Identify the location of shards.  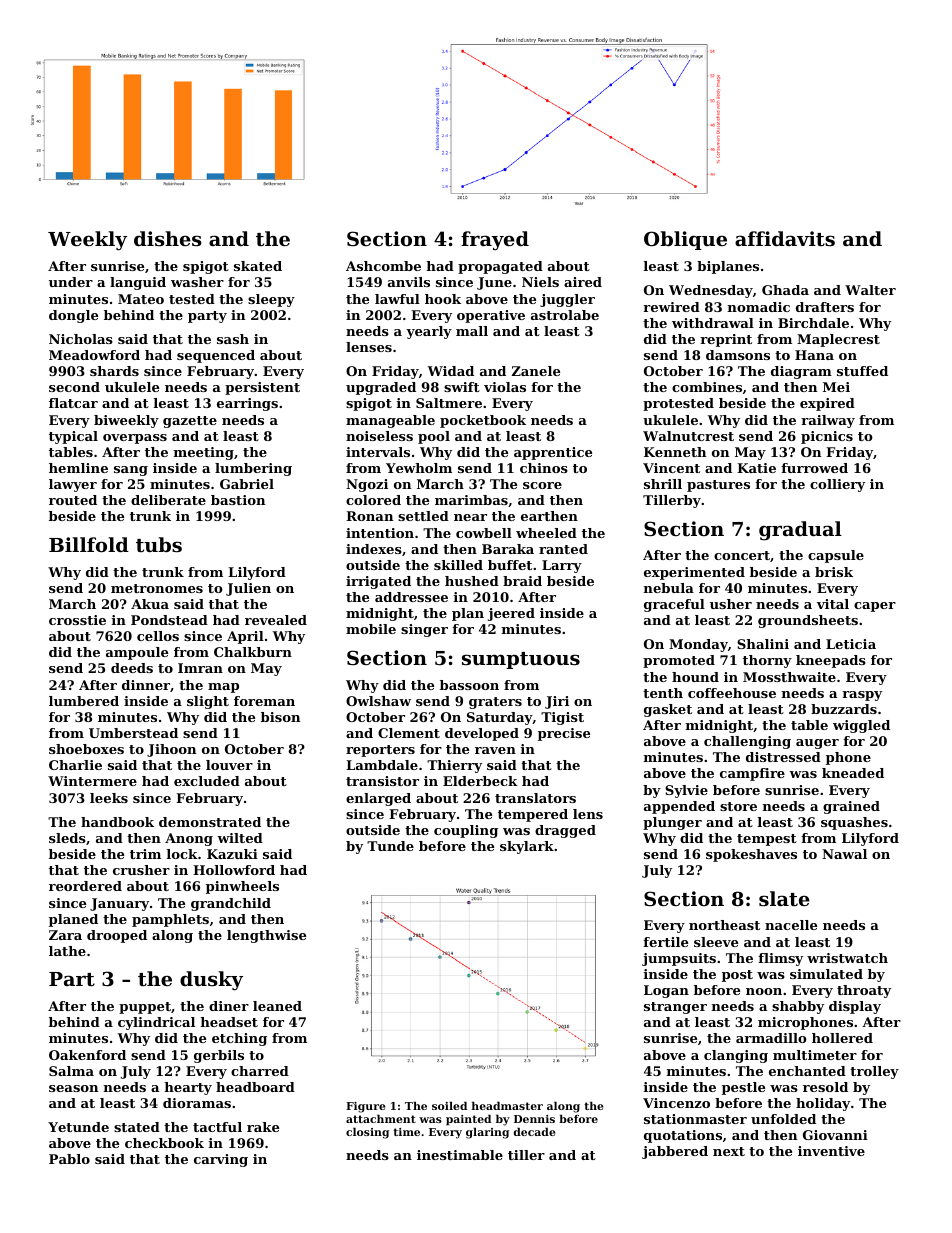
(114, 371).
